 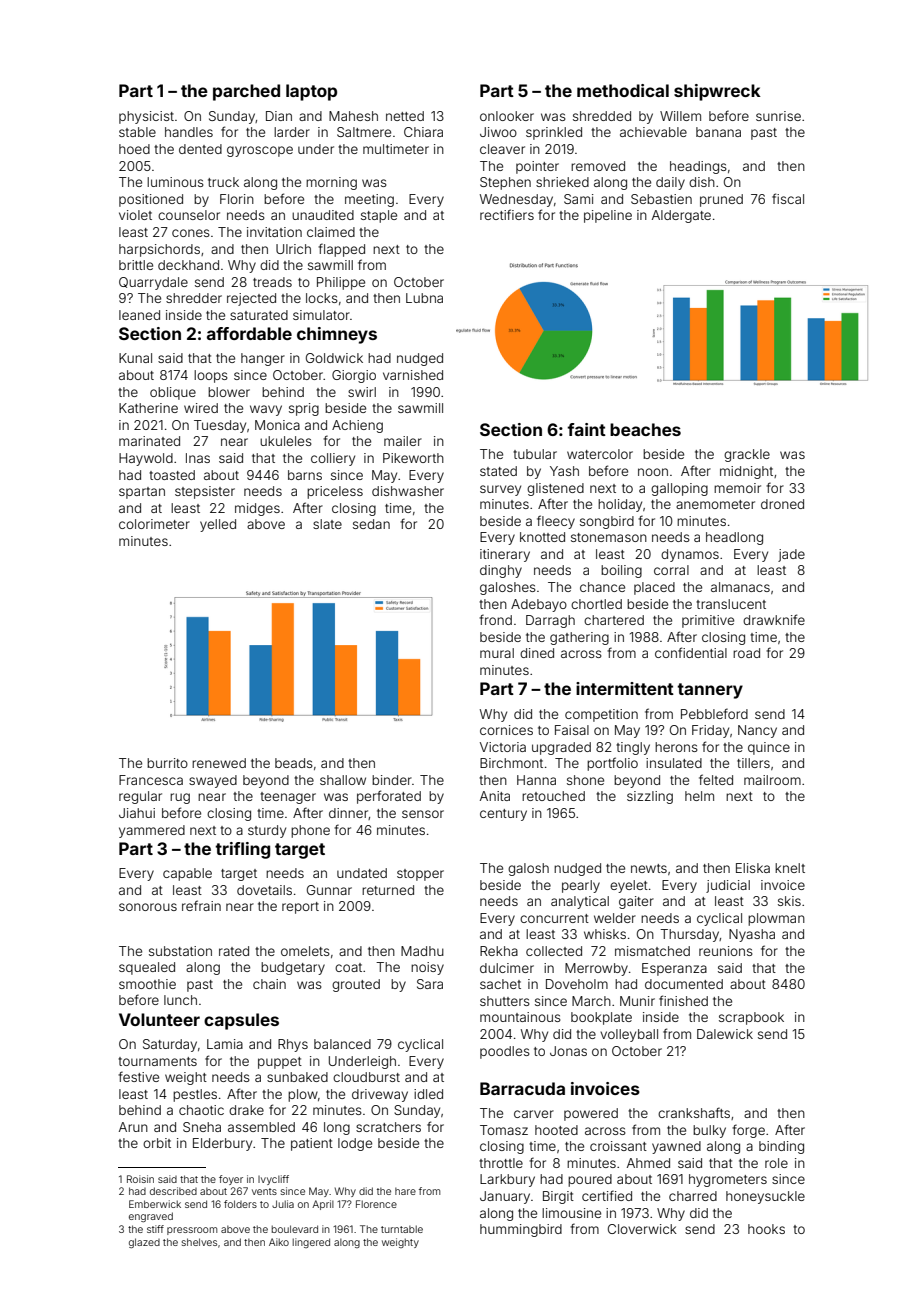 I want to click on Arun, so click(x=133, y=1127).
